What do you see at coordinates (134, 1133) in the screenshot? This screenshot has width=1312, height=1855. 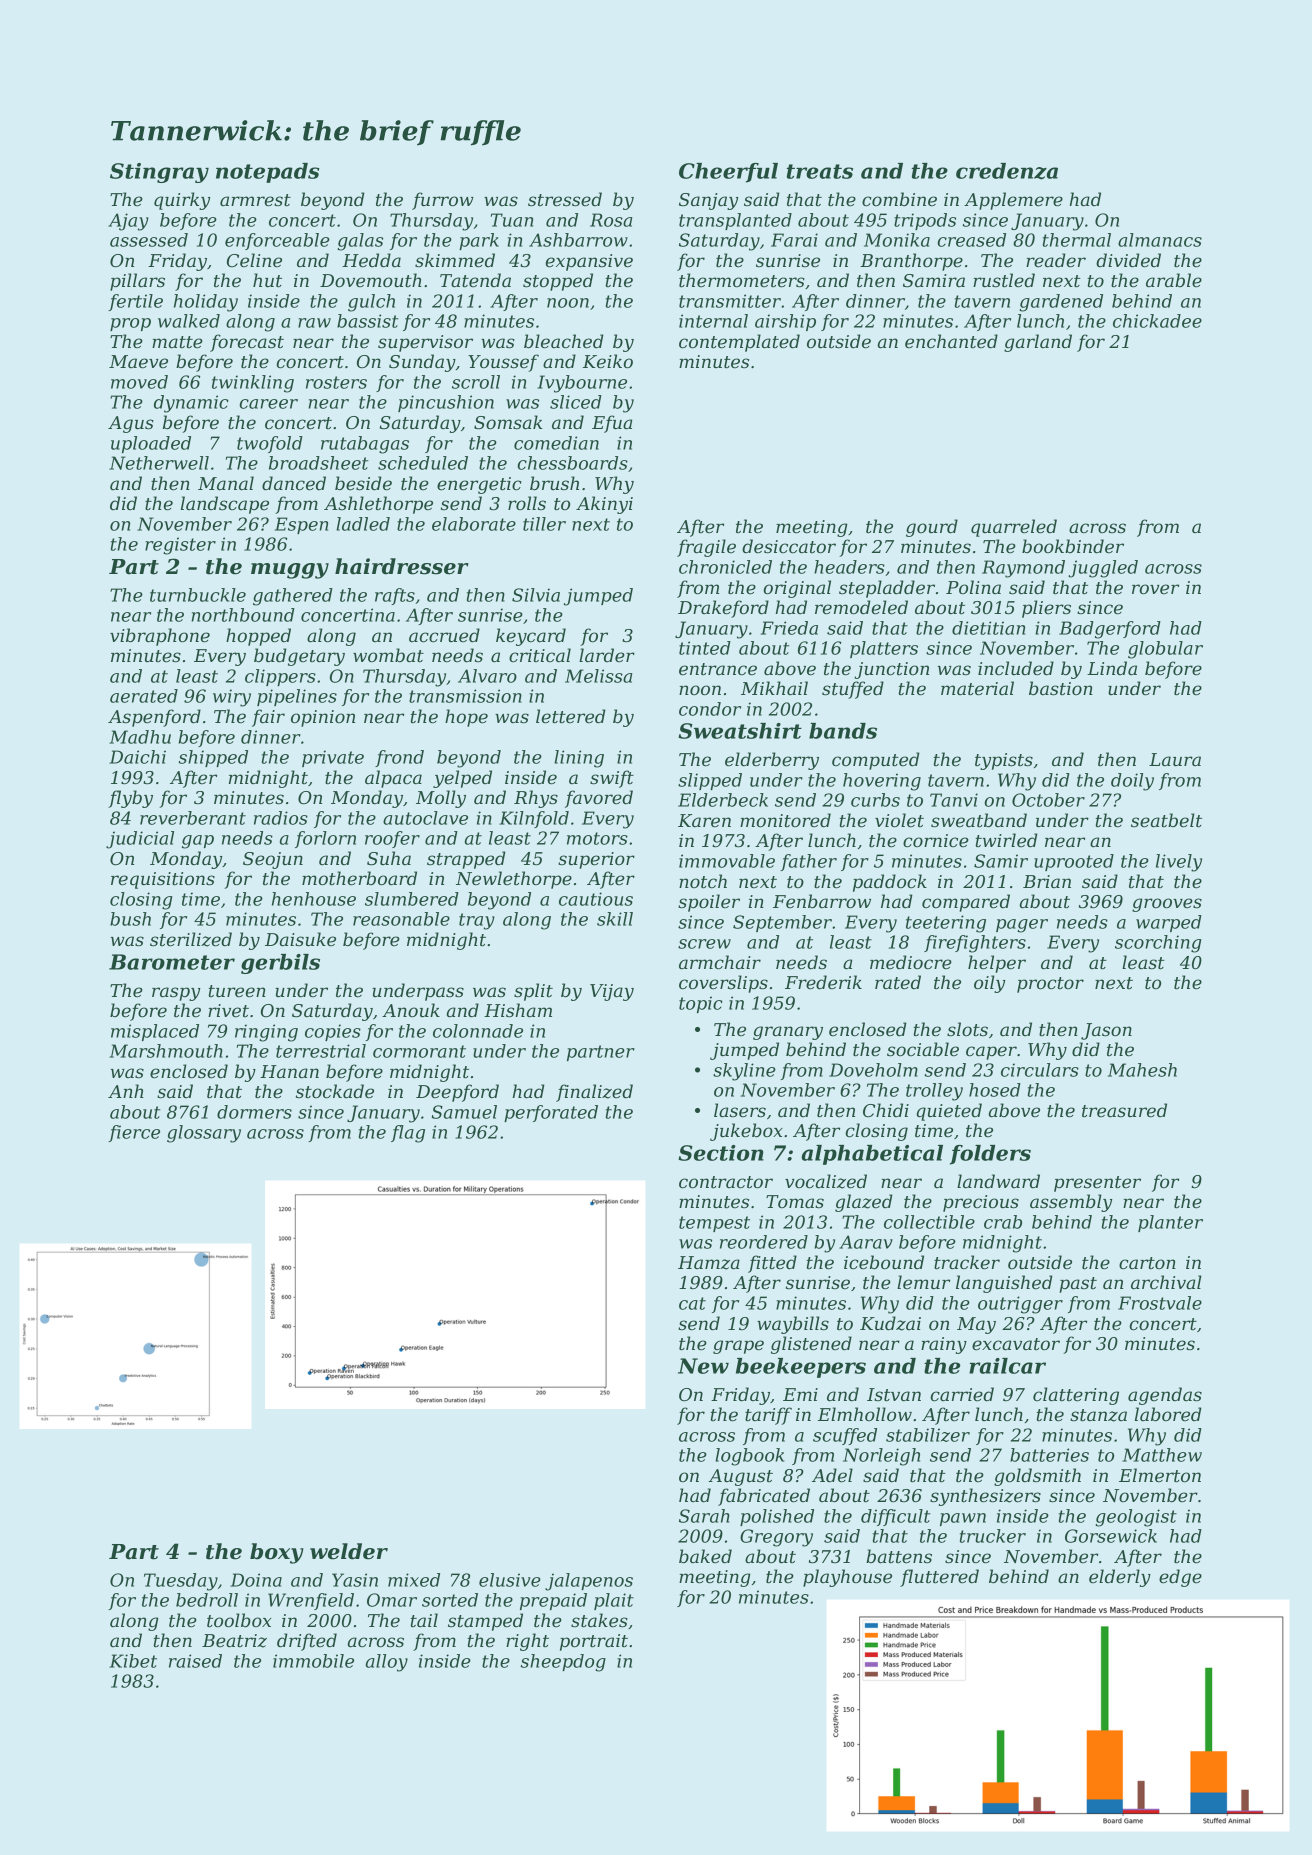 I see `fierce` at bounding box center [134, 1133].
